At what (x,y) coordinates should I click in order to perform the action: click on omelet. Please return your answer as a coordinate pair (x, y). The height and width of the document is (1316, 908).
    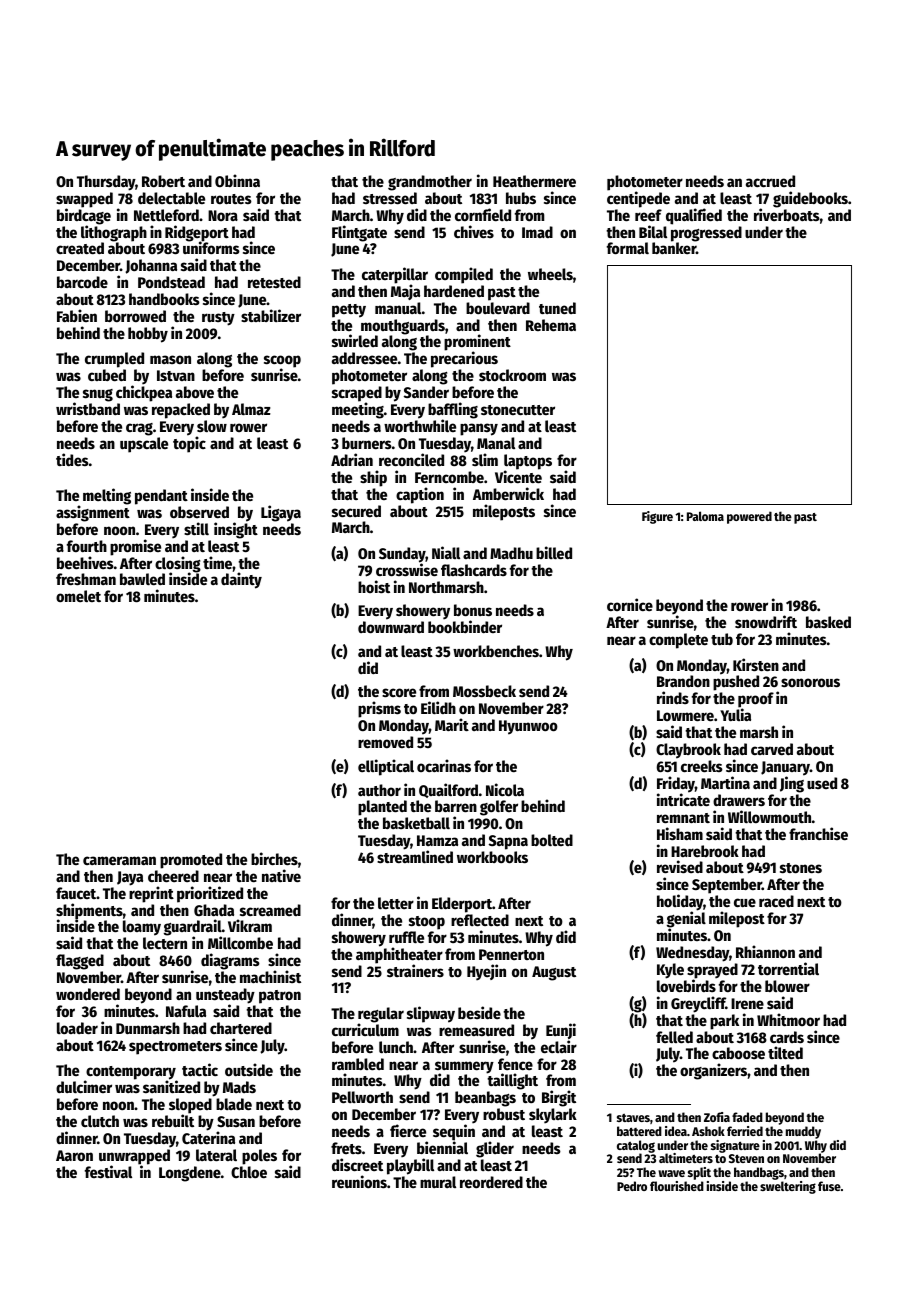
    Looking at the image, I should click on (78, 596).
